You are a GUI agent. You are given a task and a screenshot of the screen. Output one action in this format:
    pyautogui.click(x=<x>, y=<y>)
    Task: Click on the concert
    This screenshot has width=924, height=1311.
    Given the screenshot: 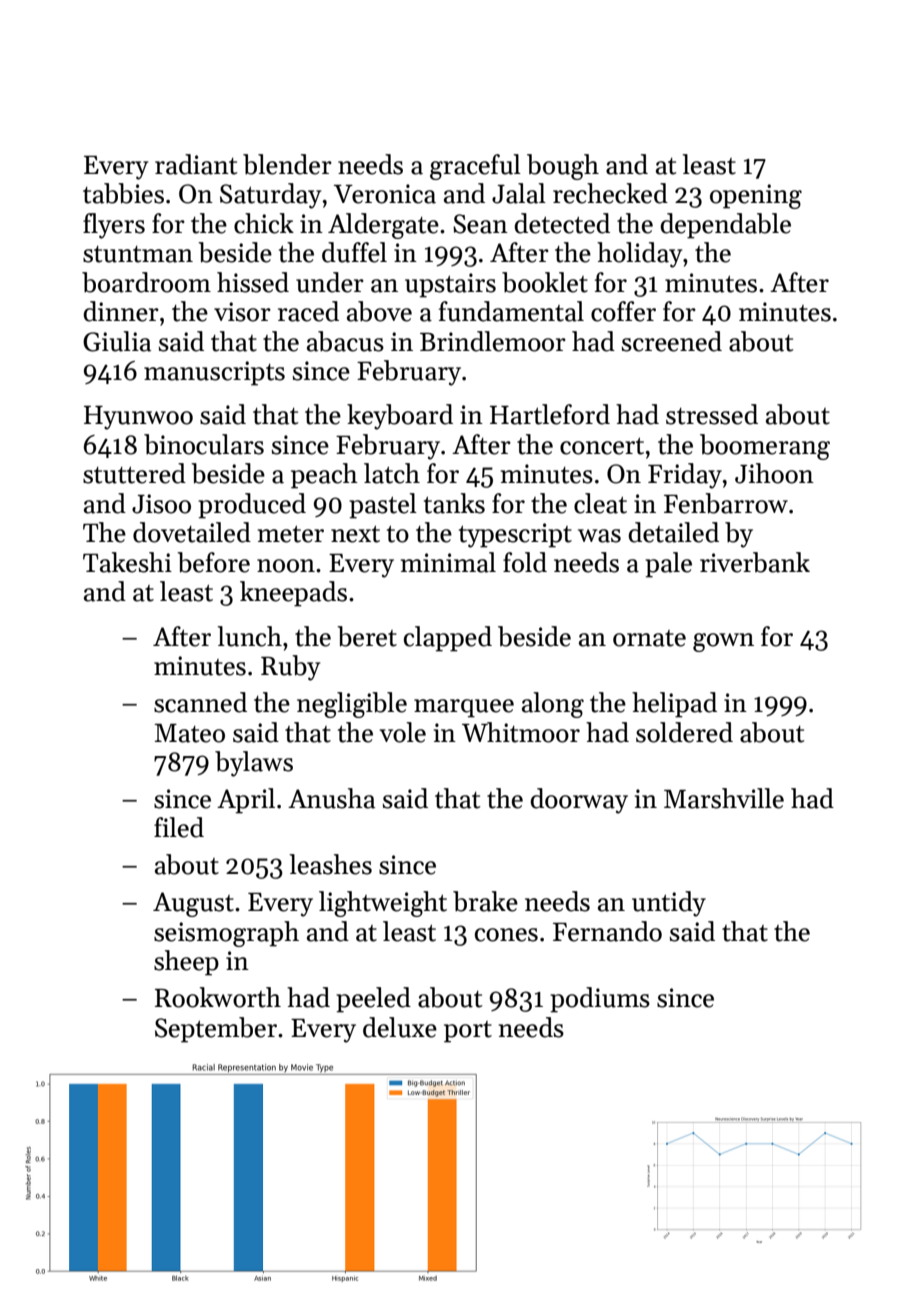 What is the action you would take?
    pyautogui.click(x=602, y=446)
